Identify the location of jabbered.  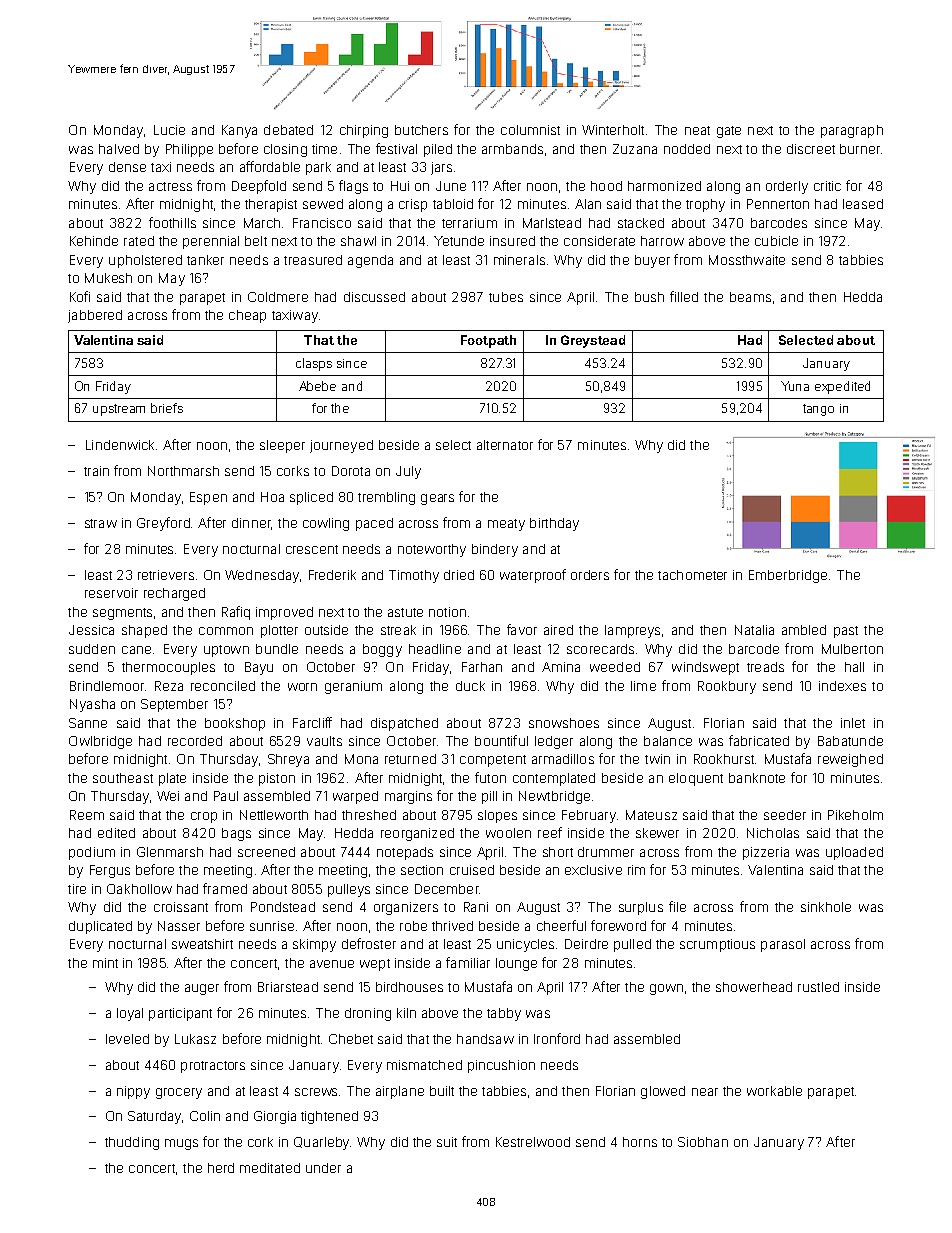
(95, 316).
